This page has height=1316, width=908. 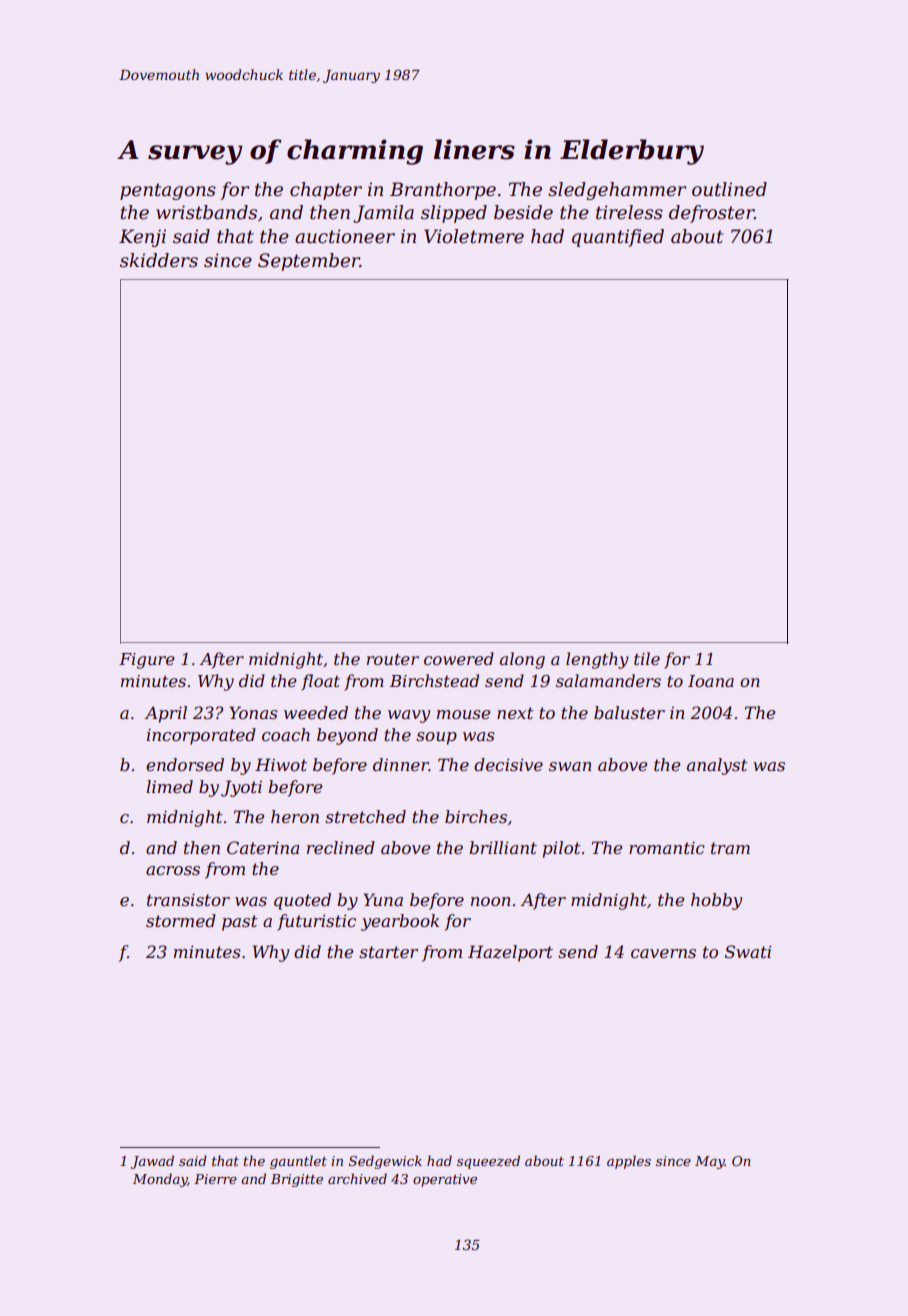 I want to click on router, so click(x=393, y=659).
